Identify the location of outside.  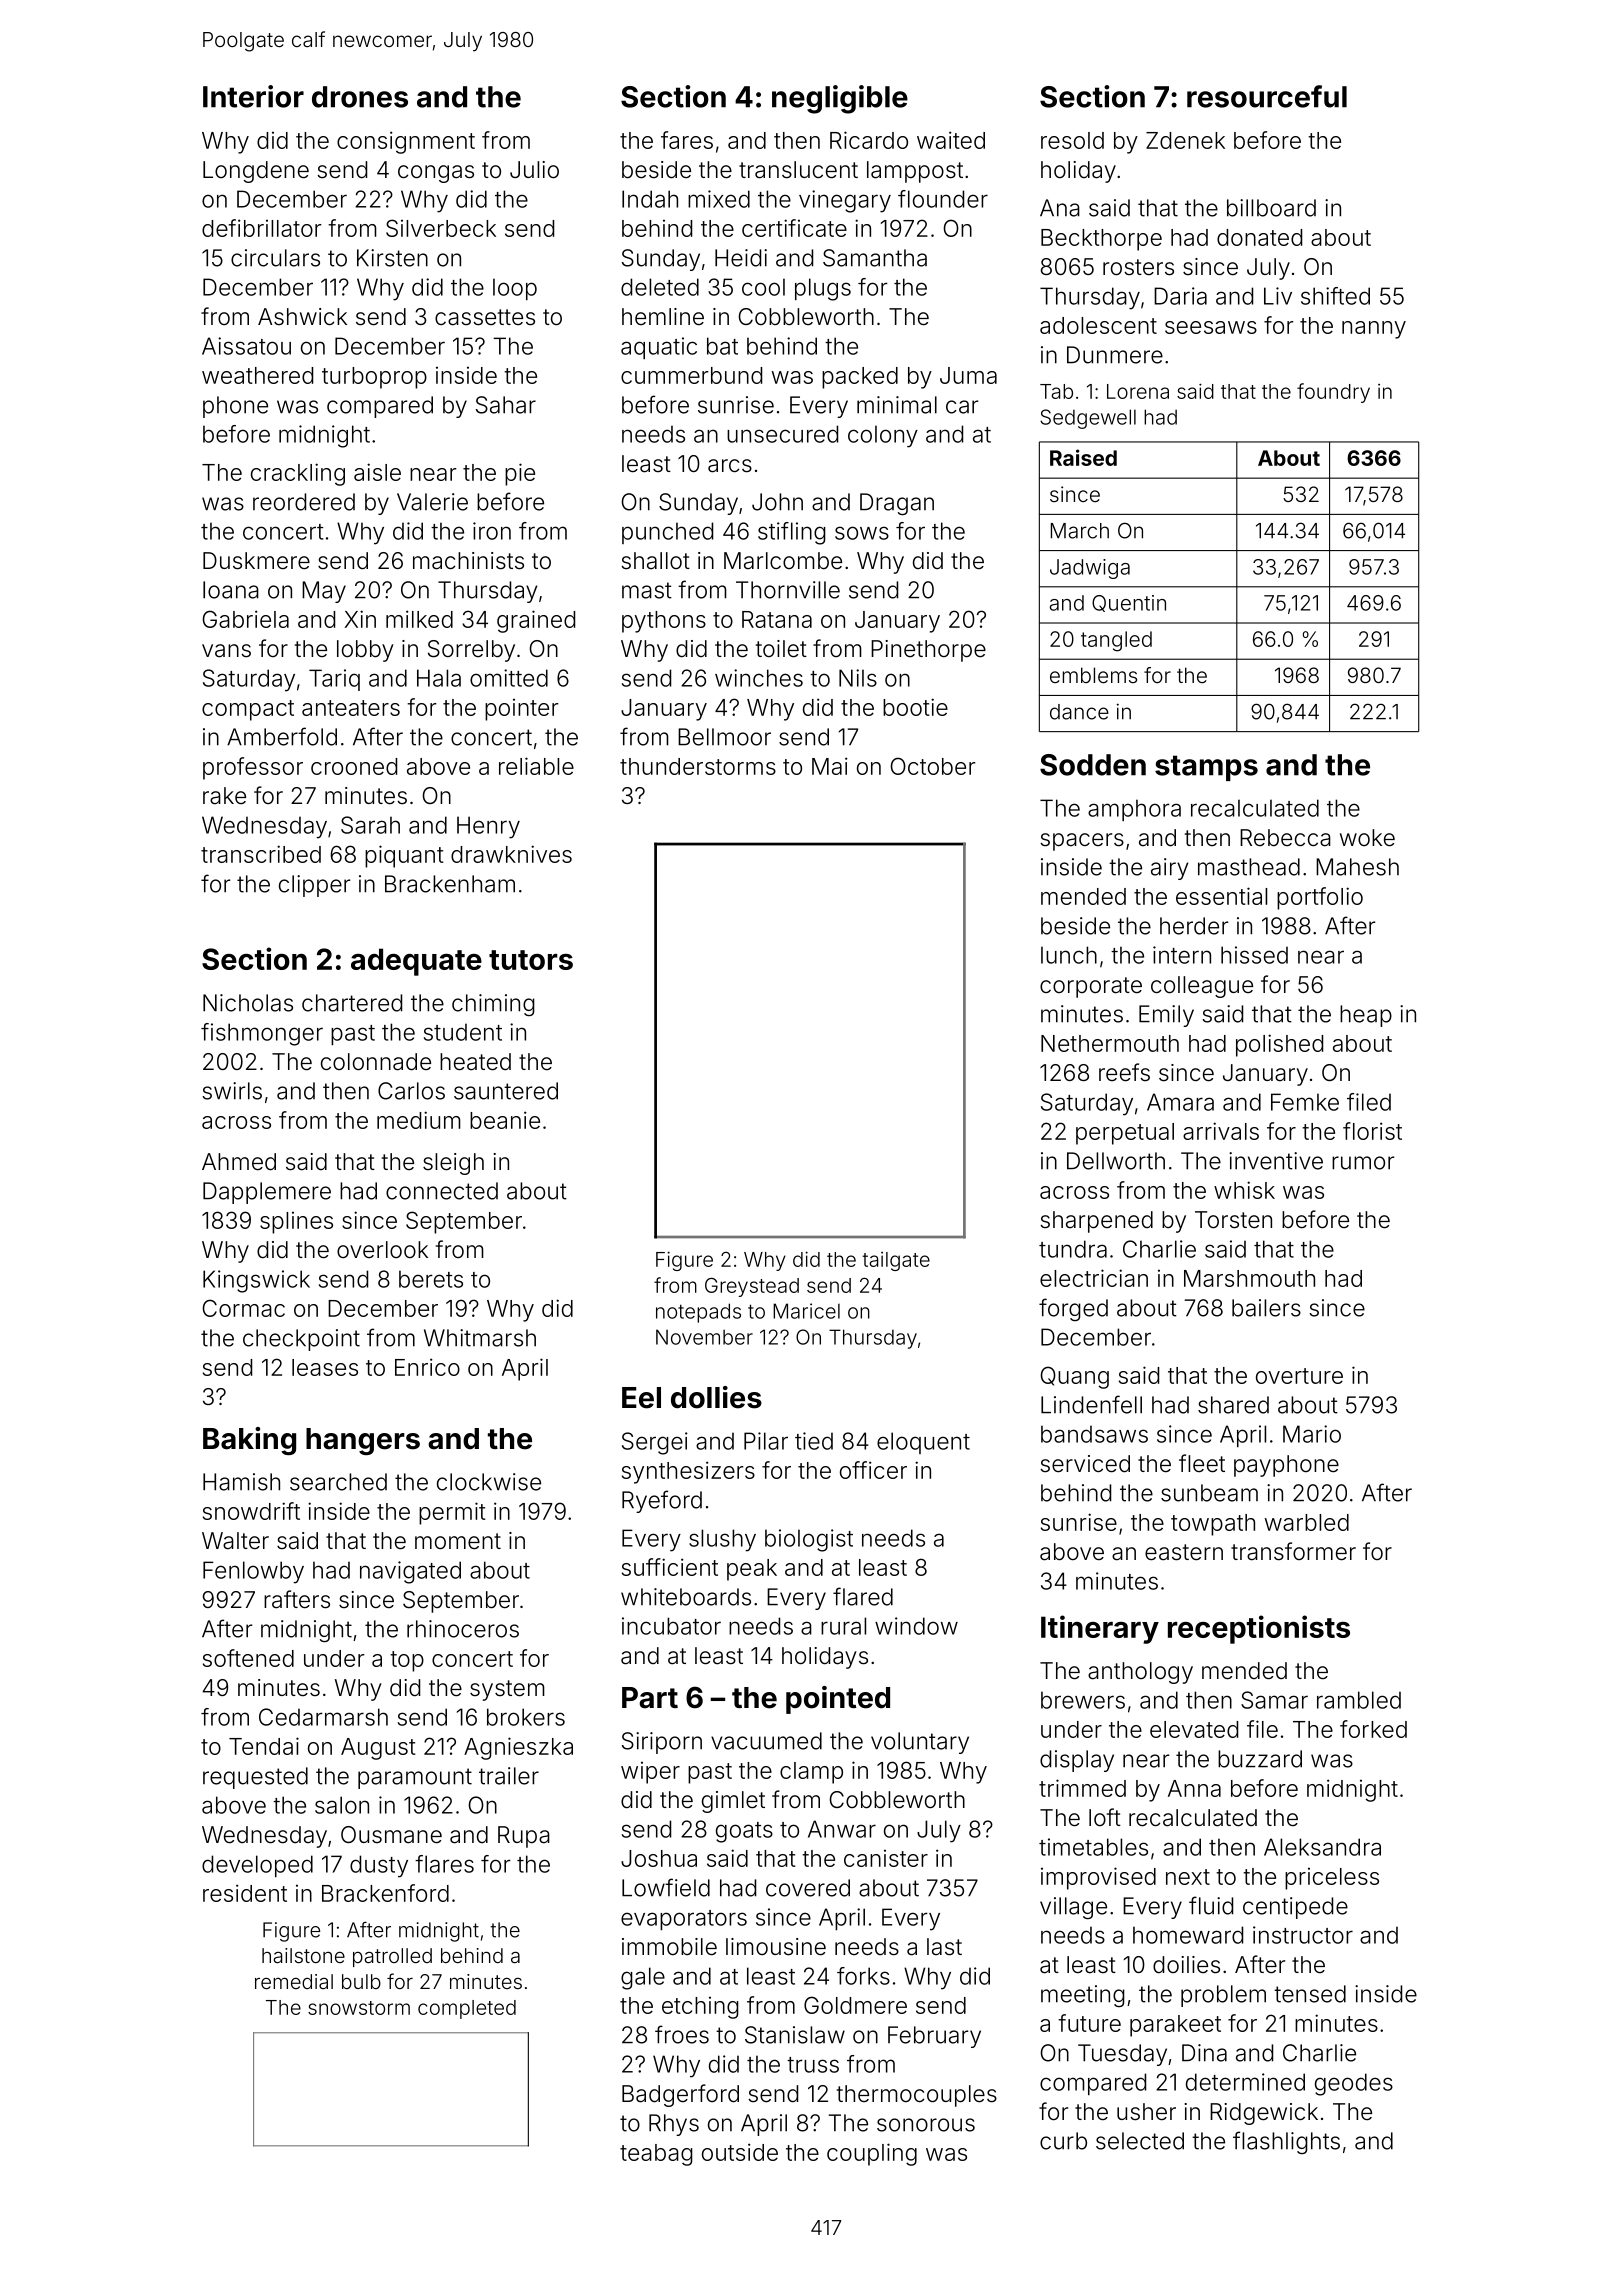
(740, 2152).
